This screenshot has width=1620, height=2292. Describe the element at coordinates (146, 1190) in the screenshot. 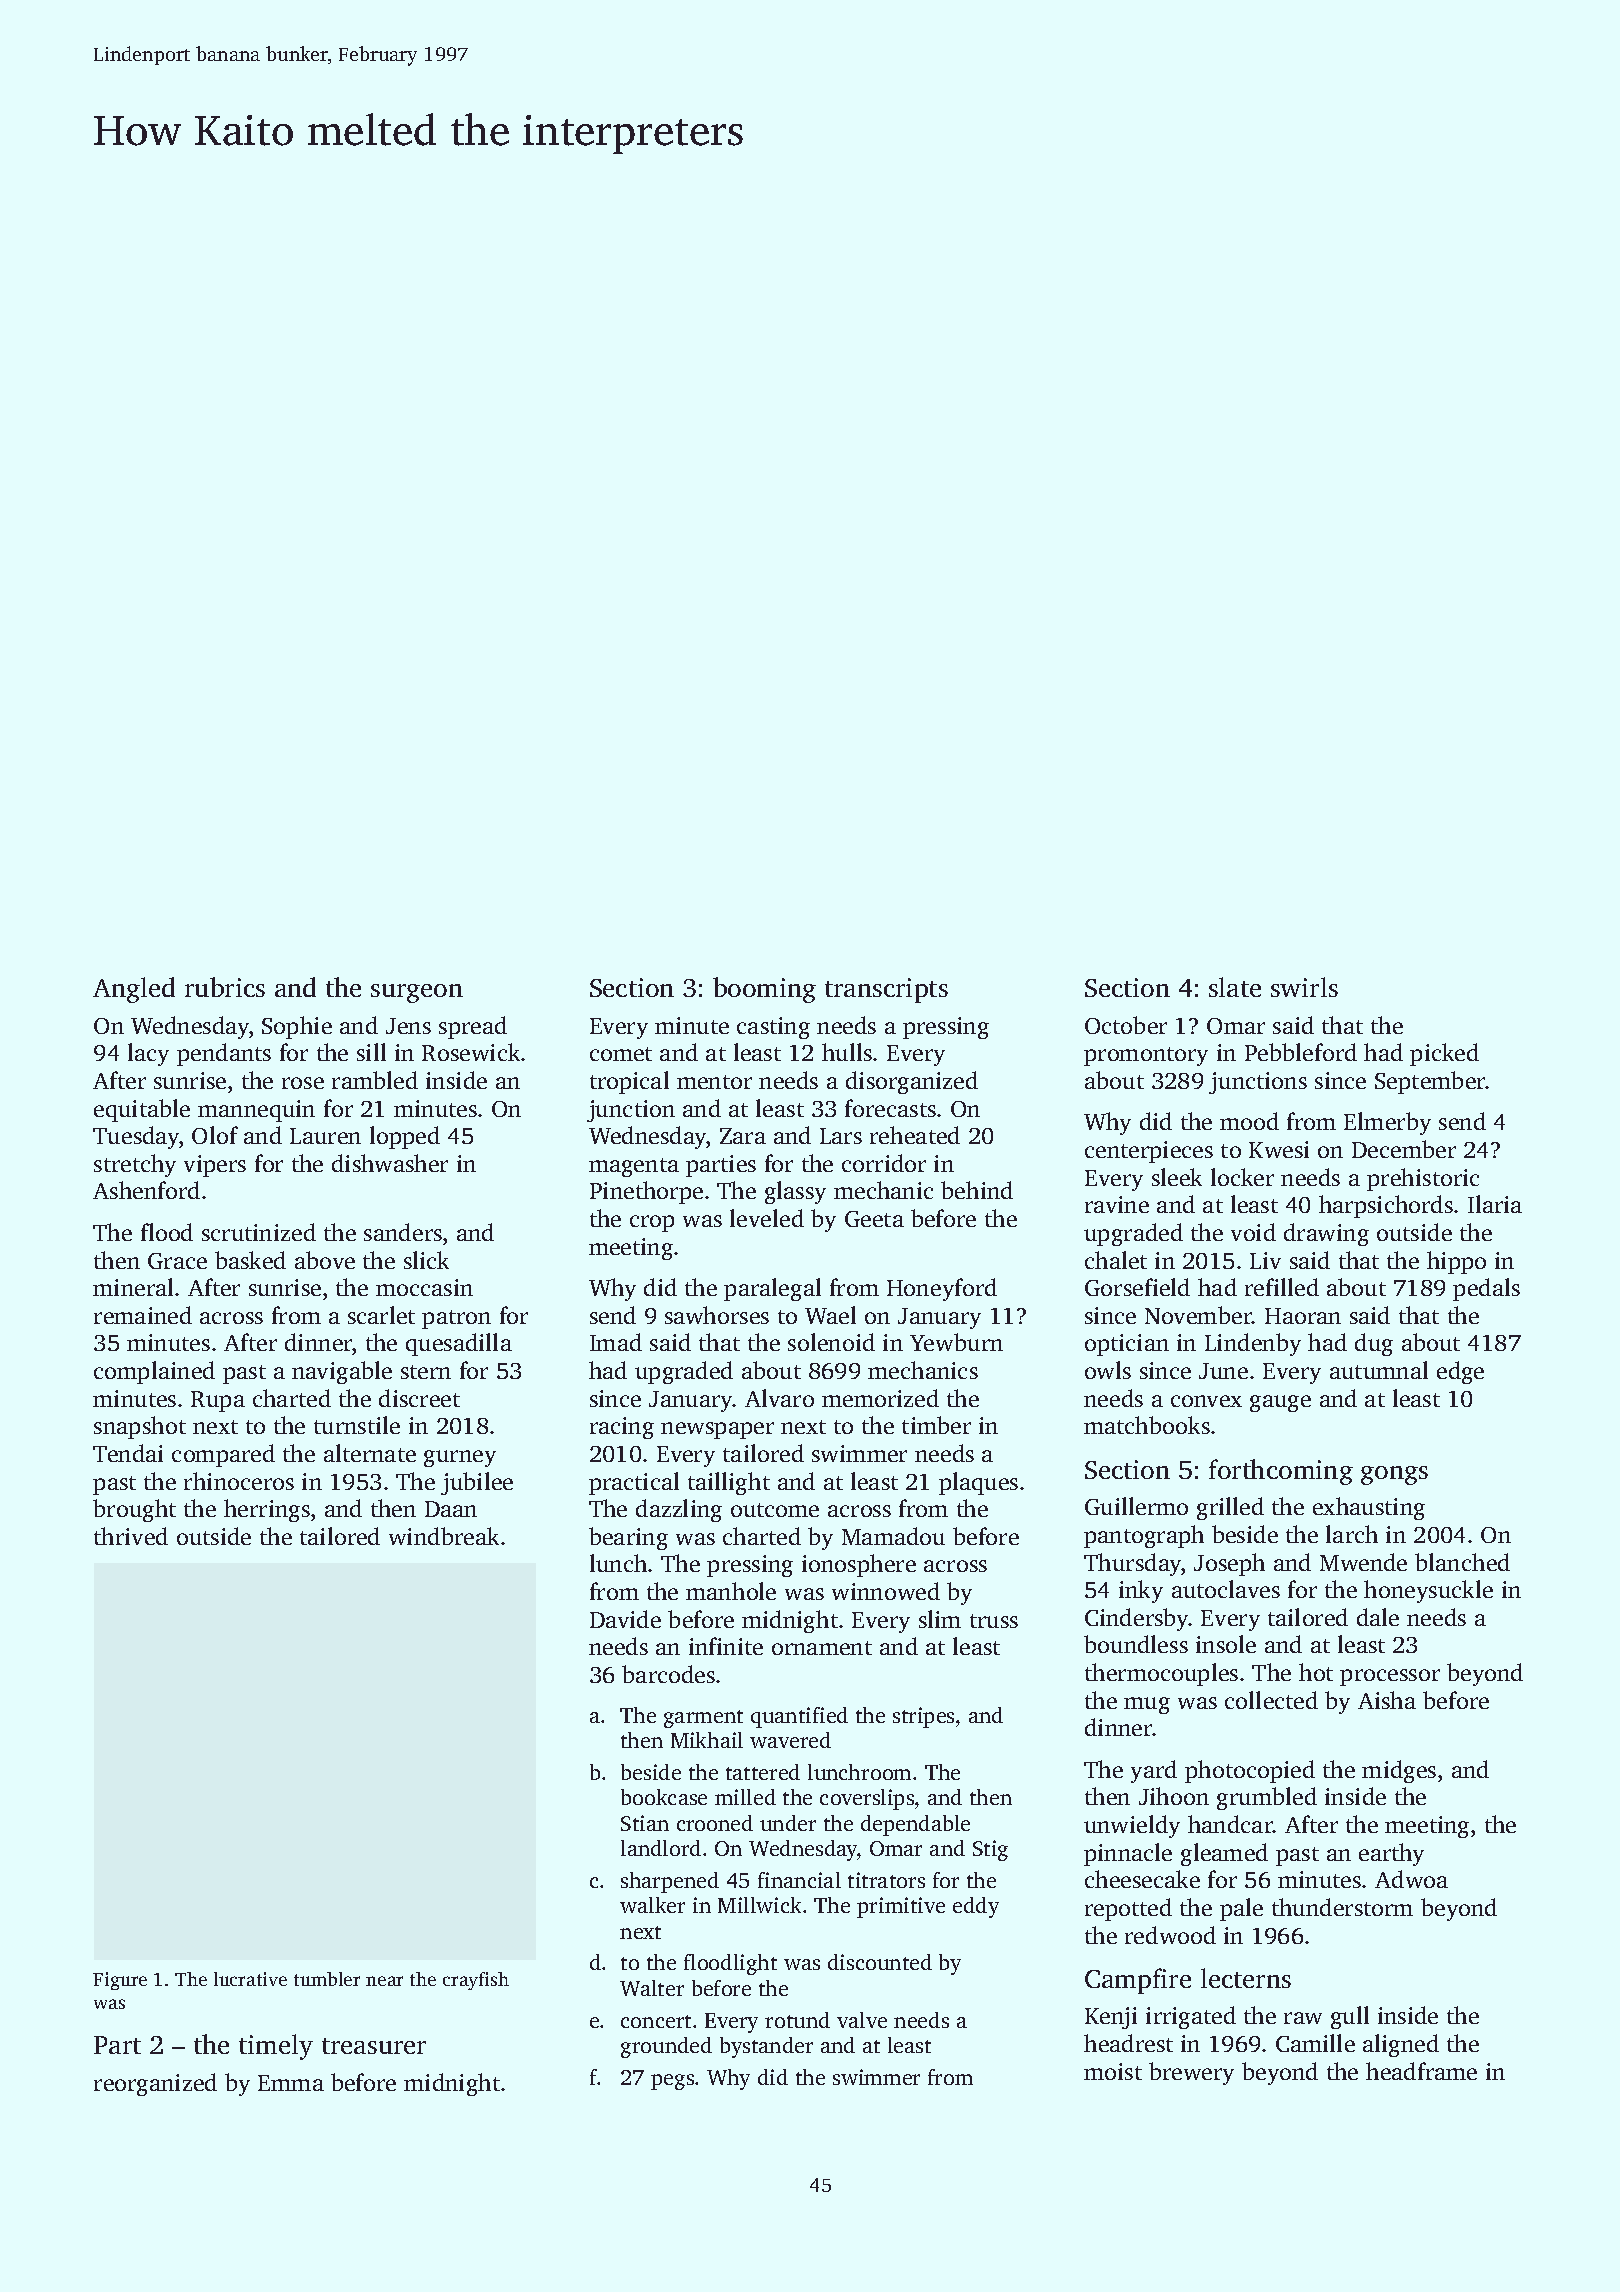

I see `Ashenford` at that location.
